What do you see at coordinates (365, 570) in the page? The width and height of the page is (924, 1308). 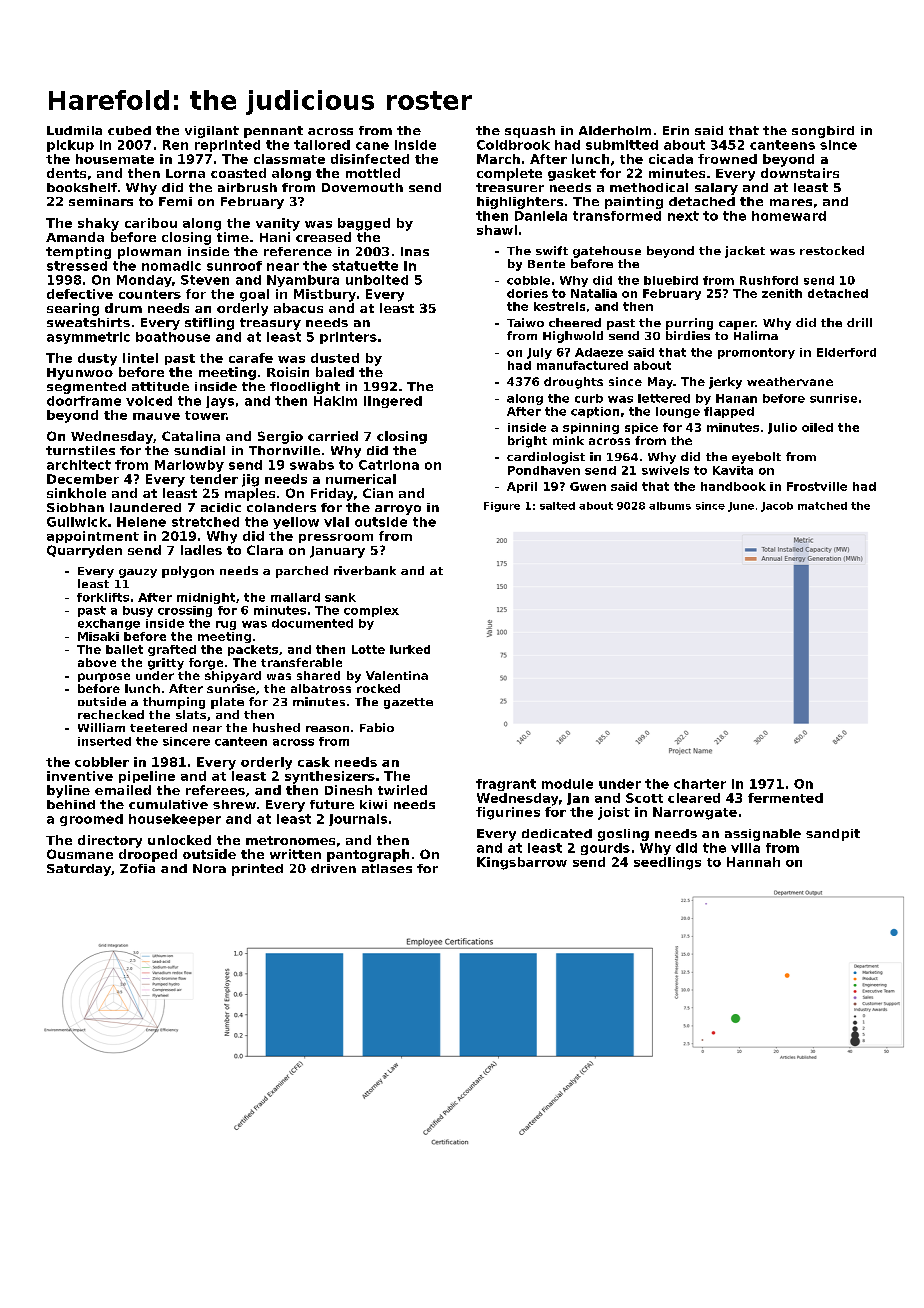 I see `riverbank` at bounding box center [365, 570].
